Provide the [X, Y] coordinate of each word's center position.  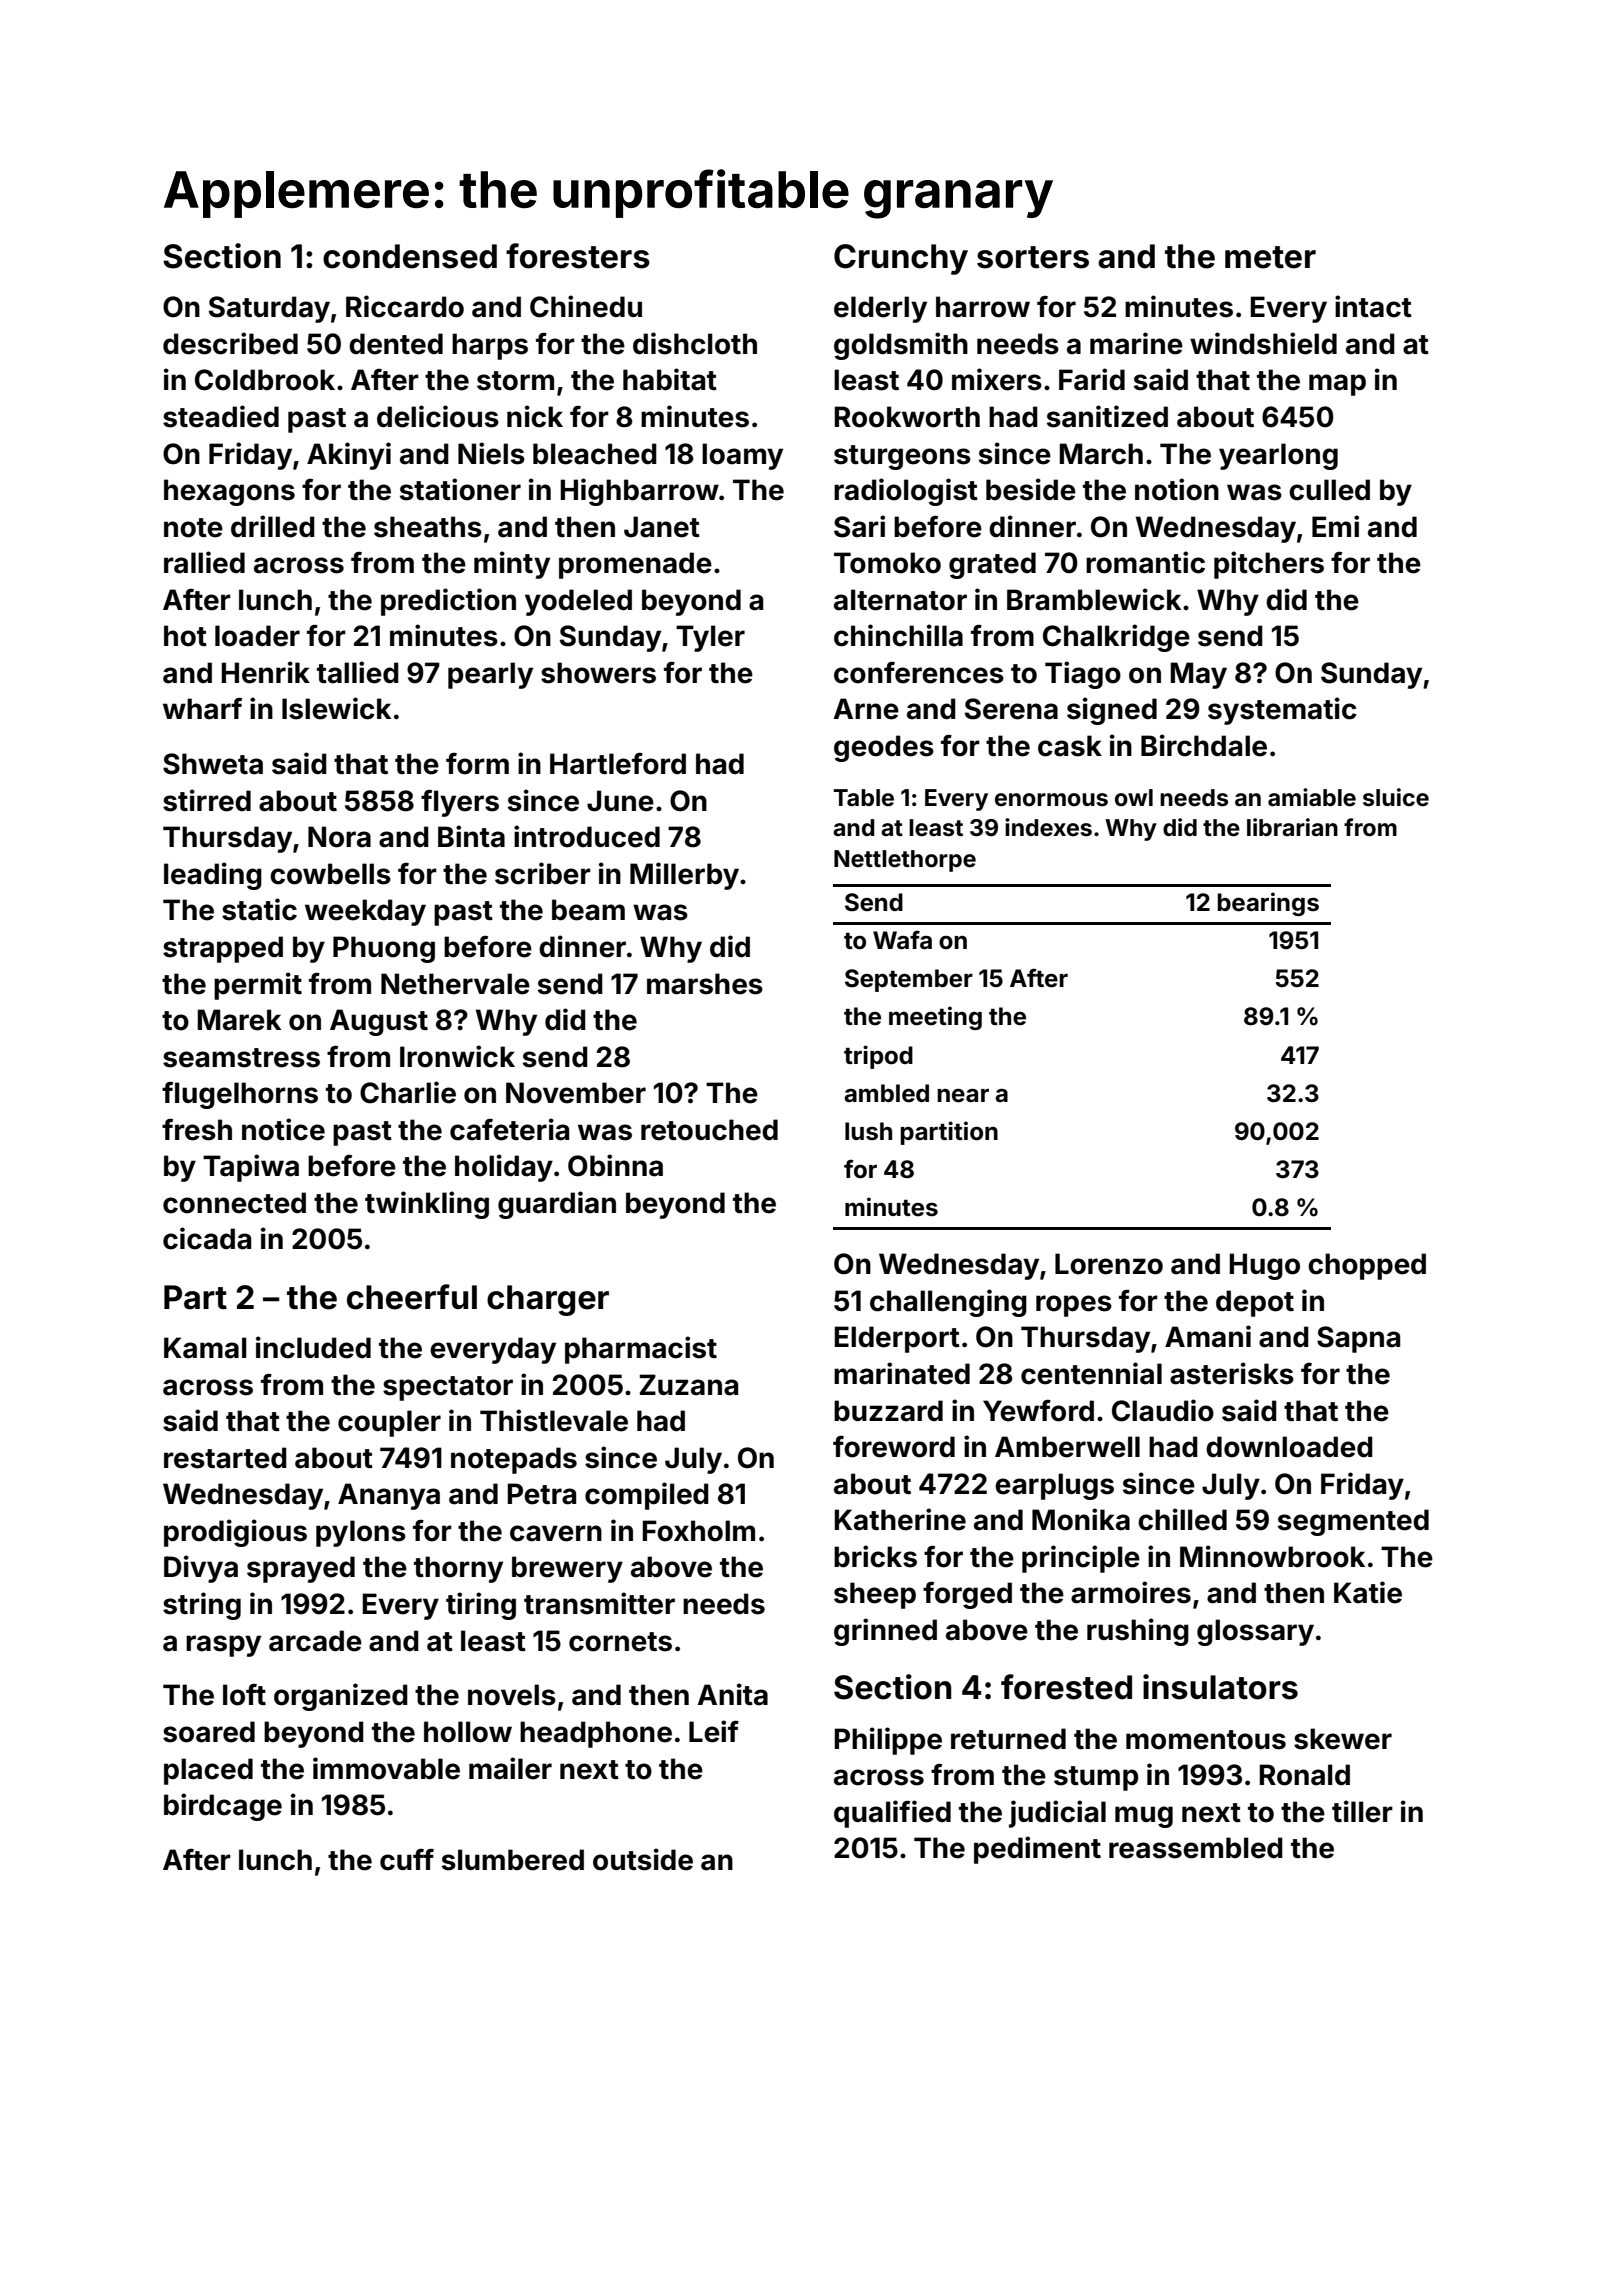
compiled [647, 1496]
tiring [481, 1606]
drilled [273, 526]
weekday [365, 912]
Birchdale [1204, 745]
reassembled [1196, 1848]
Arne [866, 709]
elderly [880, 309]
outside [643, 1859]
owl [1134, 797]
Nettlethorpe [905, 861]
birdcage [223, 1807]
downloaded [1289, 1447]
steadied [221, 416]
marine [1136, 343]
